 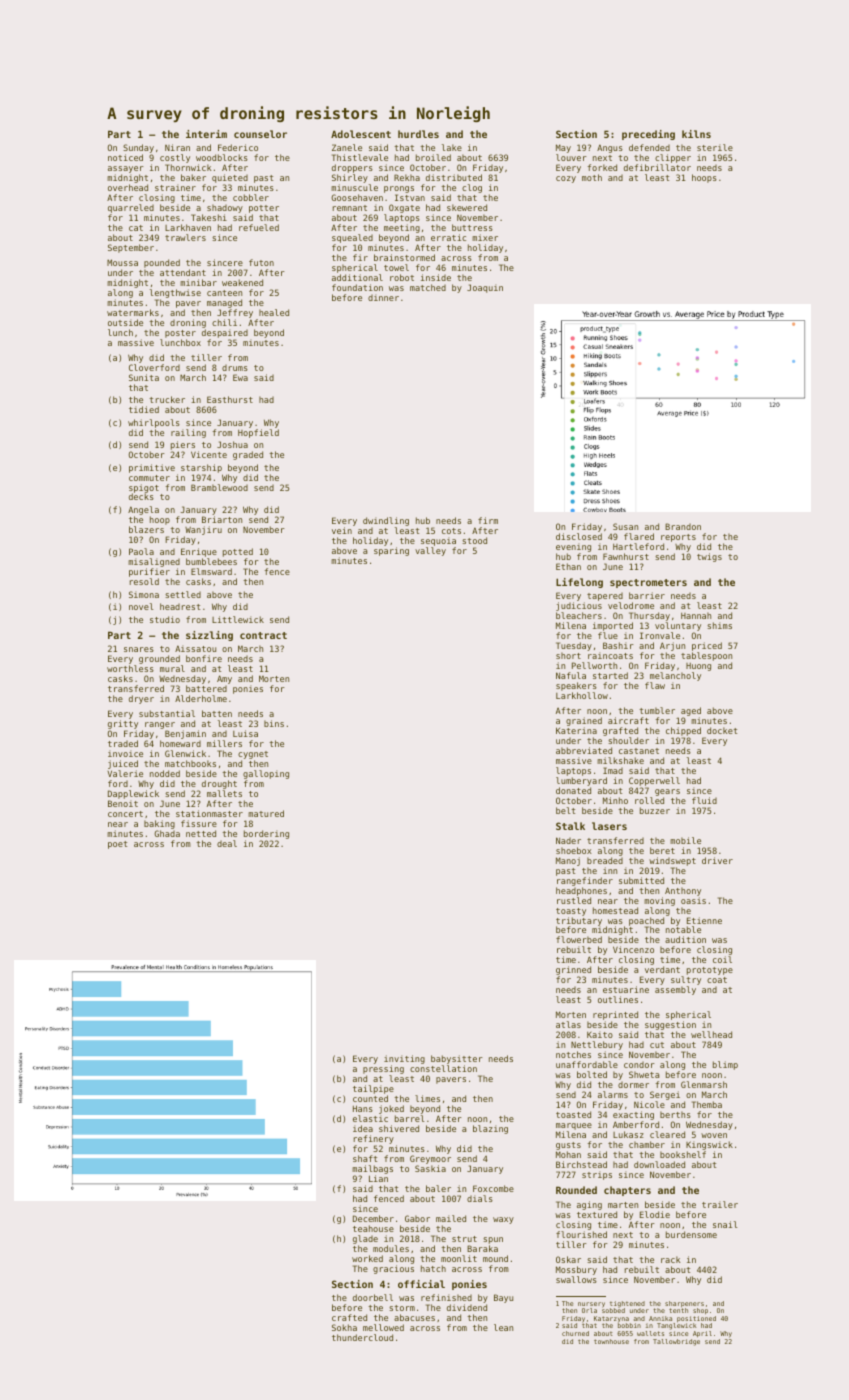 What do you see at coordinates (648, 135) in the page?
I see `preceding` at bounding box center [648, 135].
